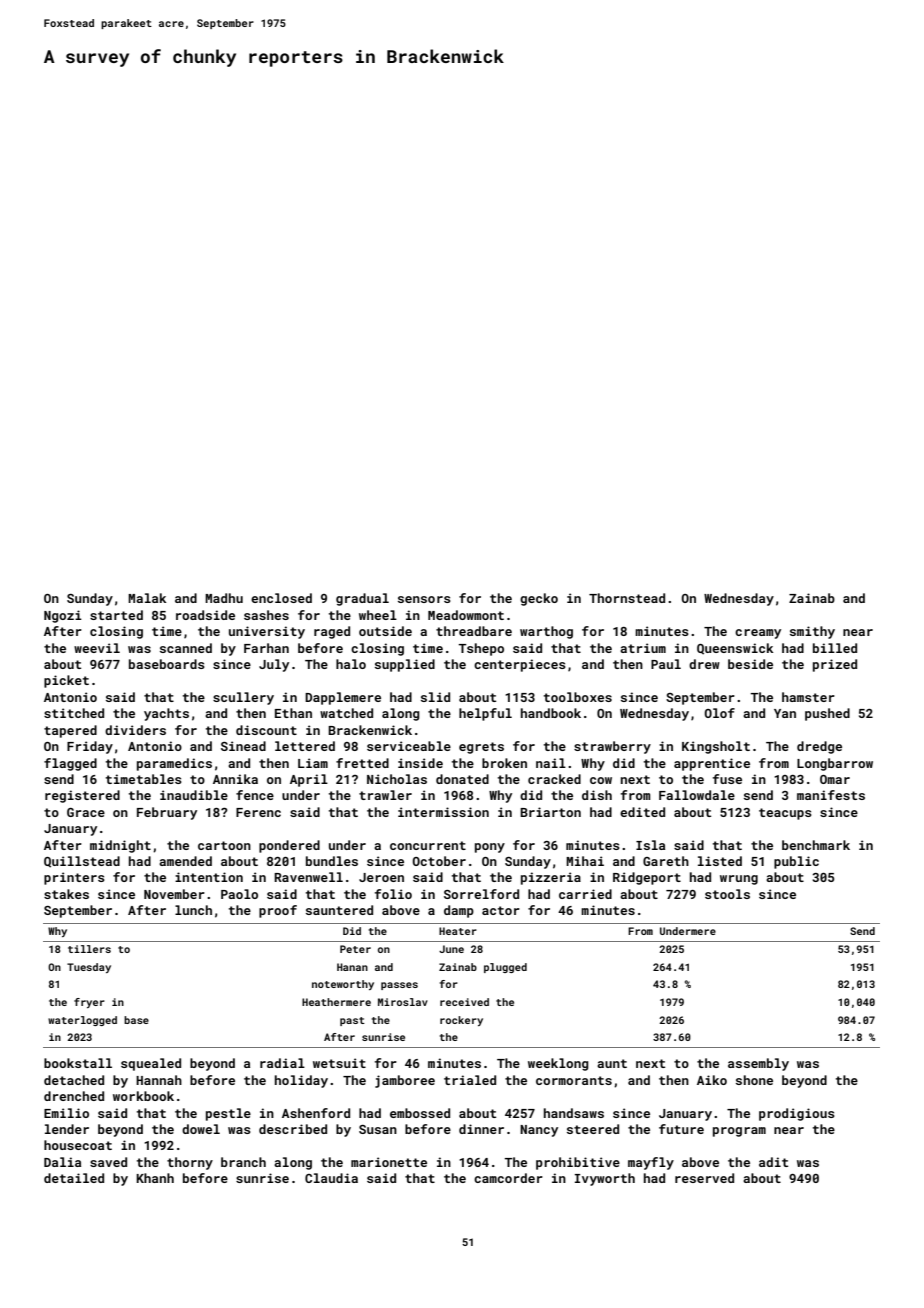 The image size is (924, 1308). Describe the element at coordinates (155, 1178) in the screenshot. I see `Khanh` at that location.
